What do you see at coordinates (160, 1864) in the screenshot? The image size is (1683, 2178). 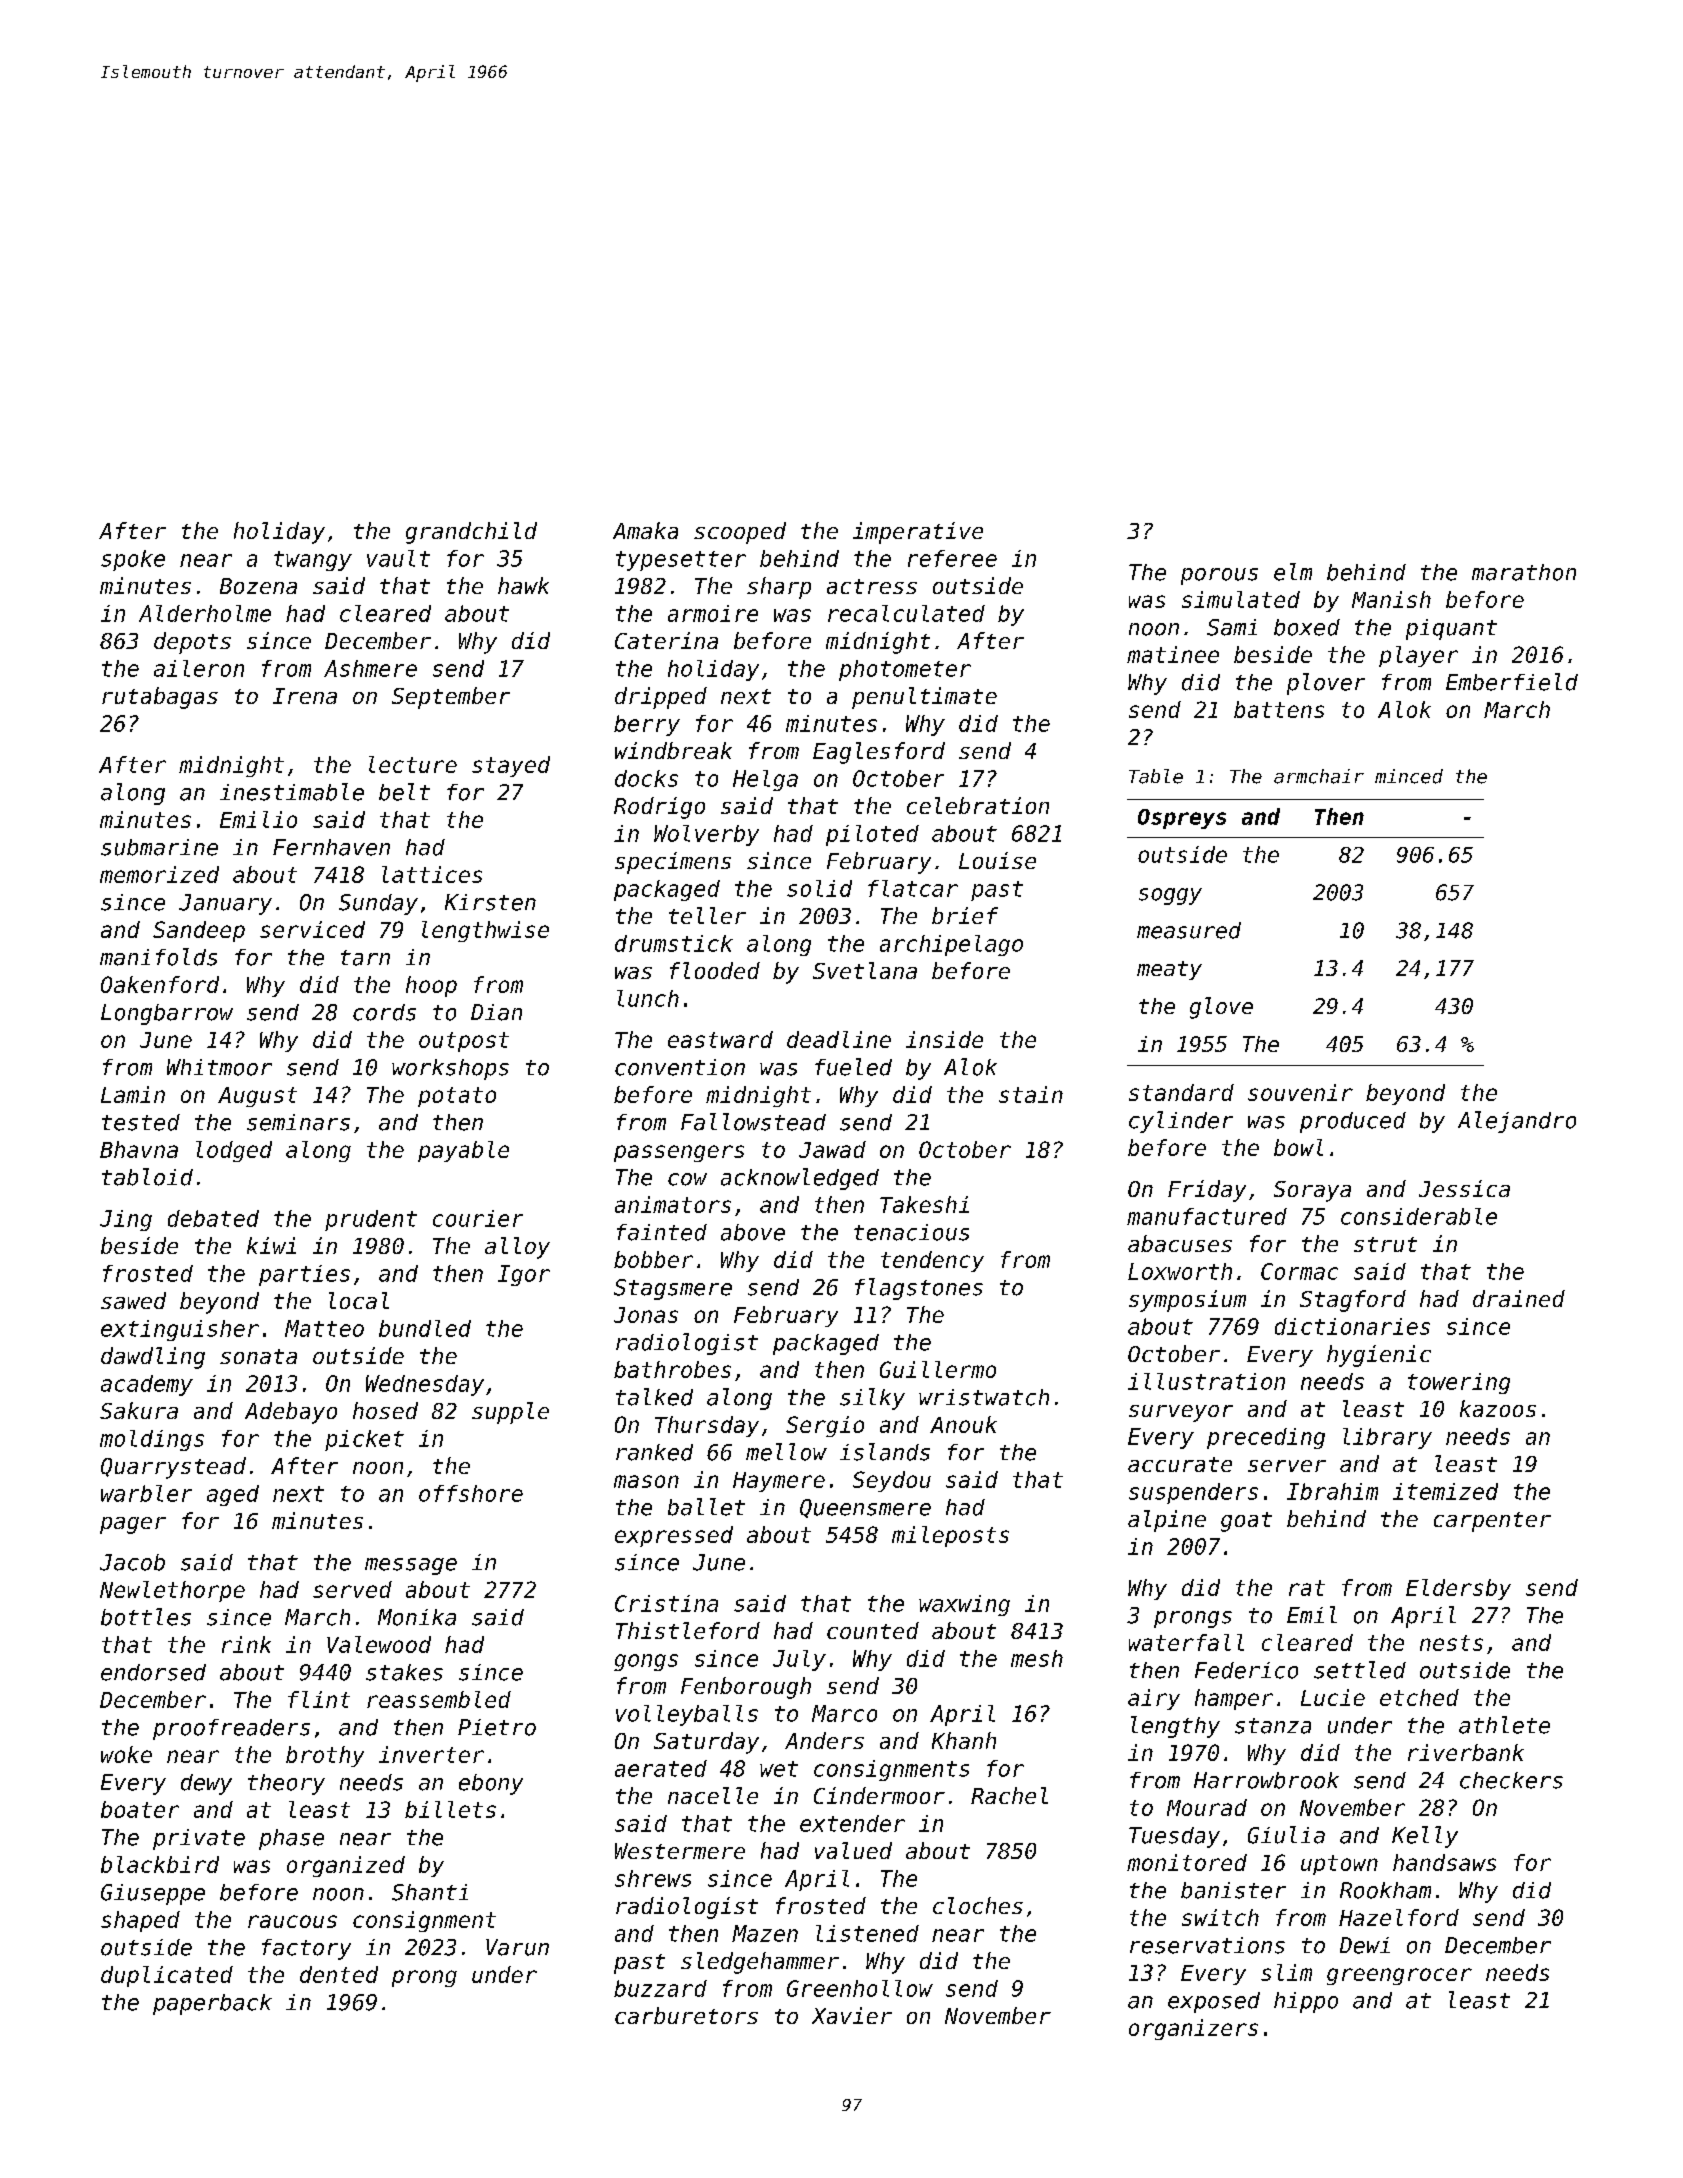 I see `blackbird` at bounding box center [160, 1864].
